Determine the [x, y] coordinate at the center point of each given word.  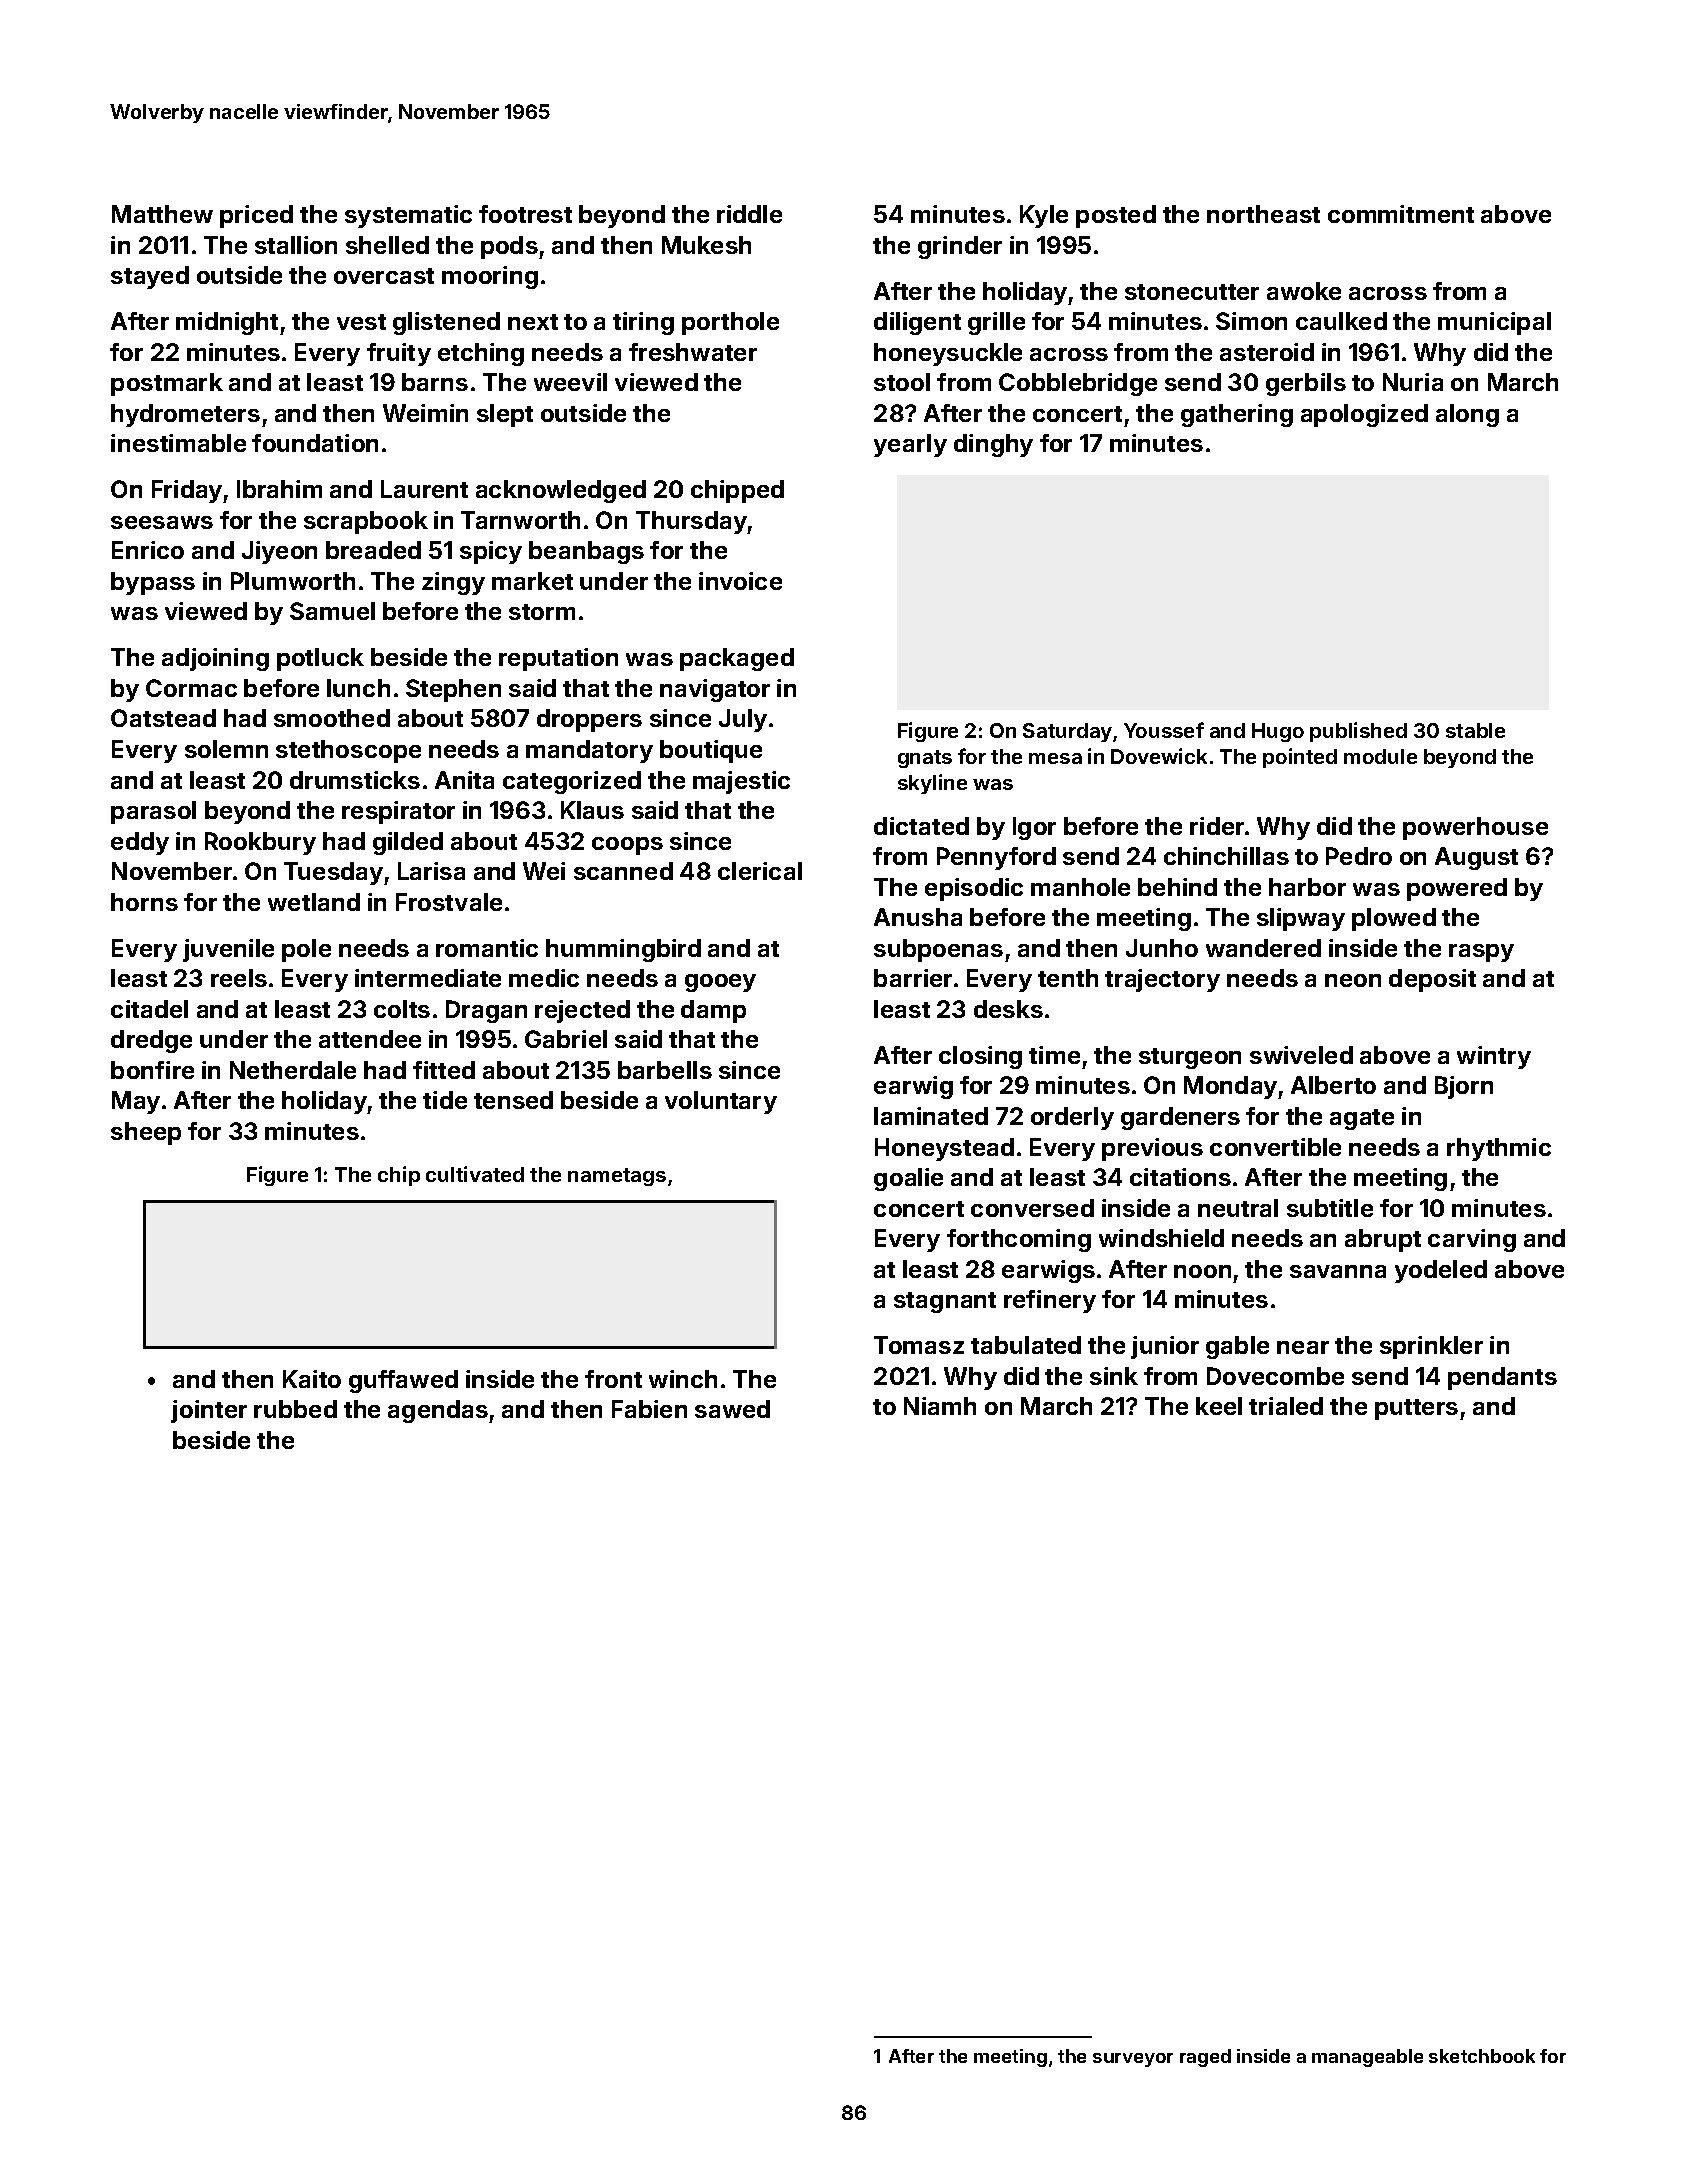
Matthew [162, 214]
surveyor [1133, 2060]
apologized [1364, 415]
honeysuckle [948, 354]
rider [1217, 826]
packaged [737, 659]
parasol [153, 812]
